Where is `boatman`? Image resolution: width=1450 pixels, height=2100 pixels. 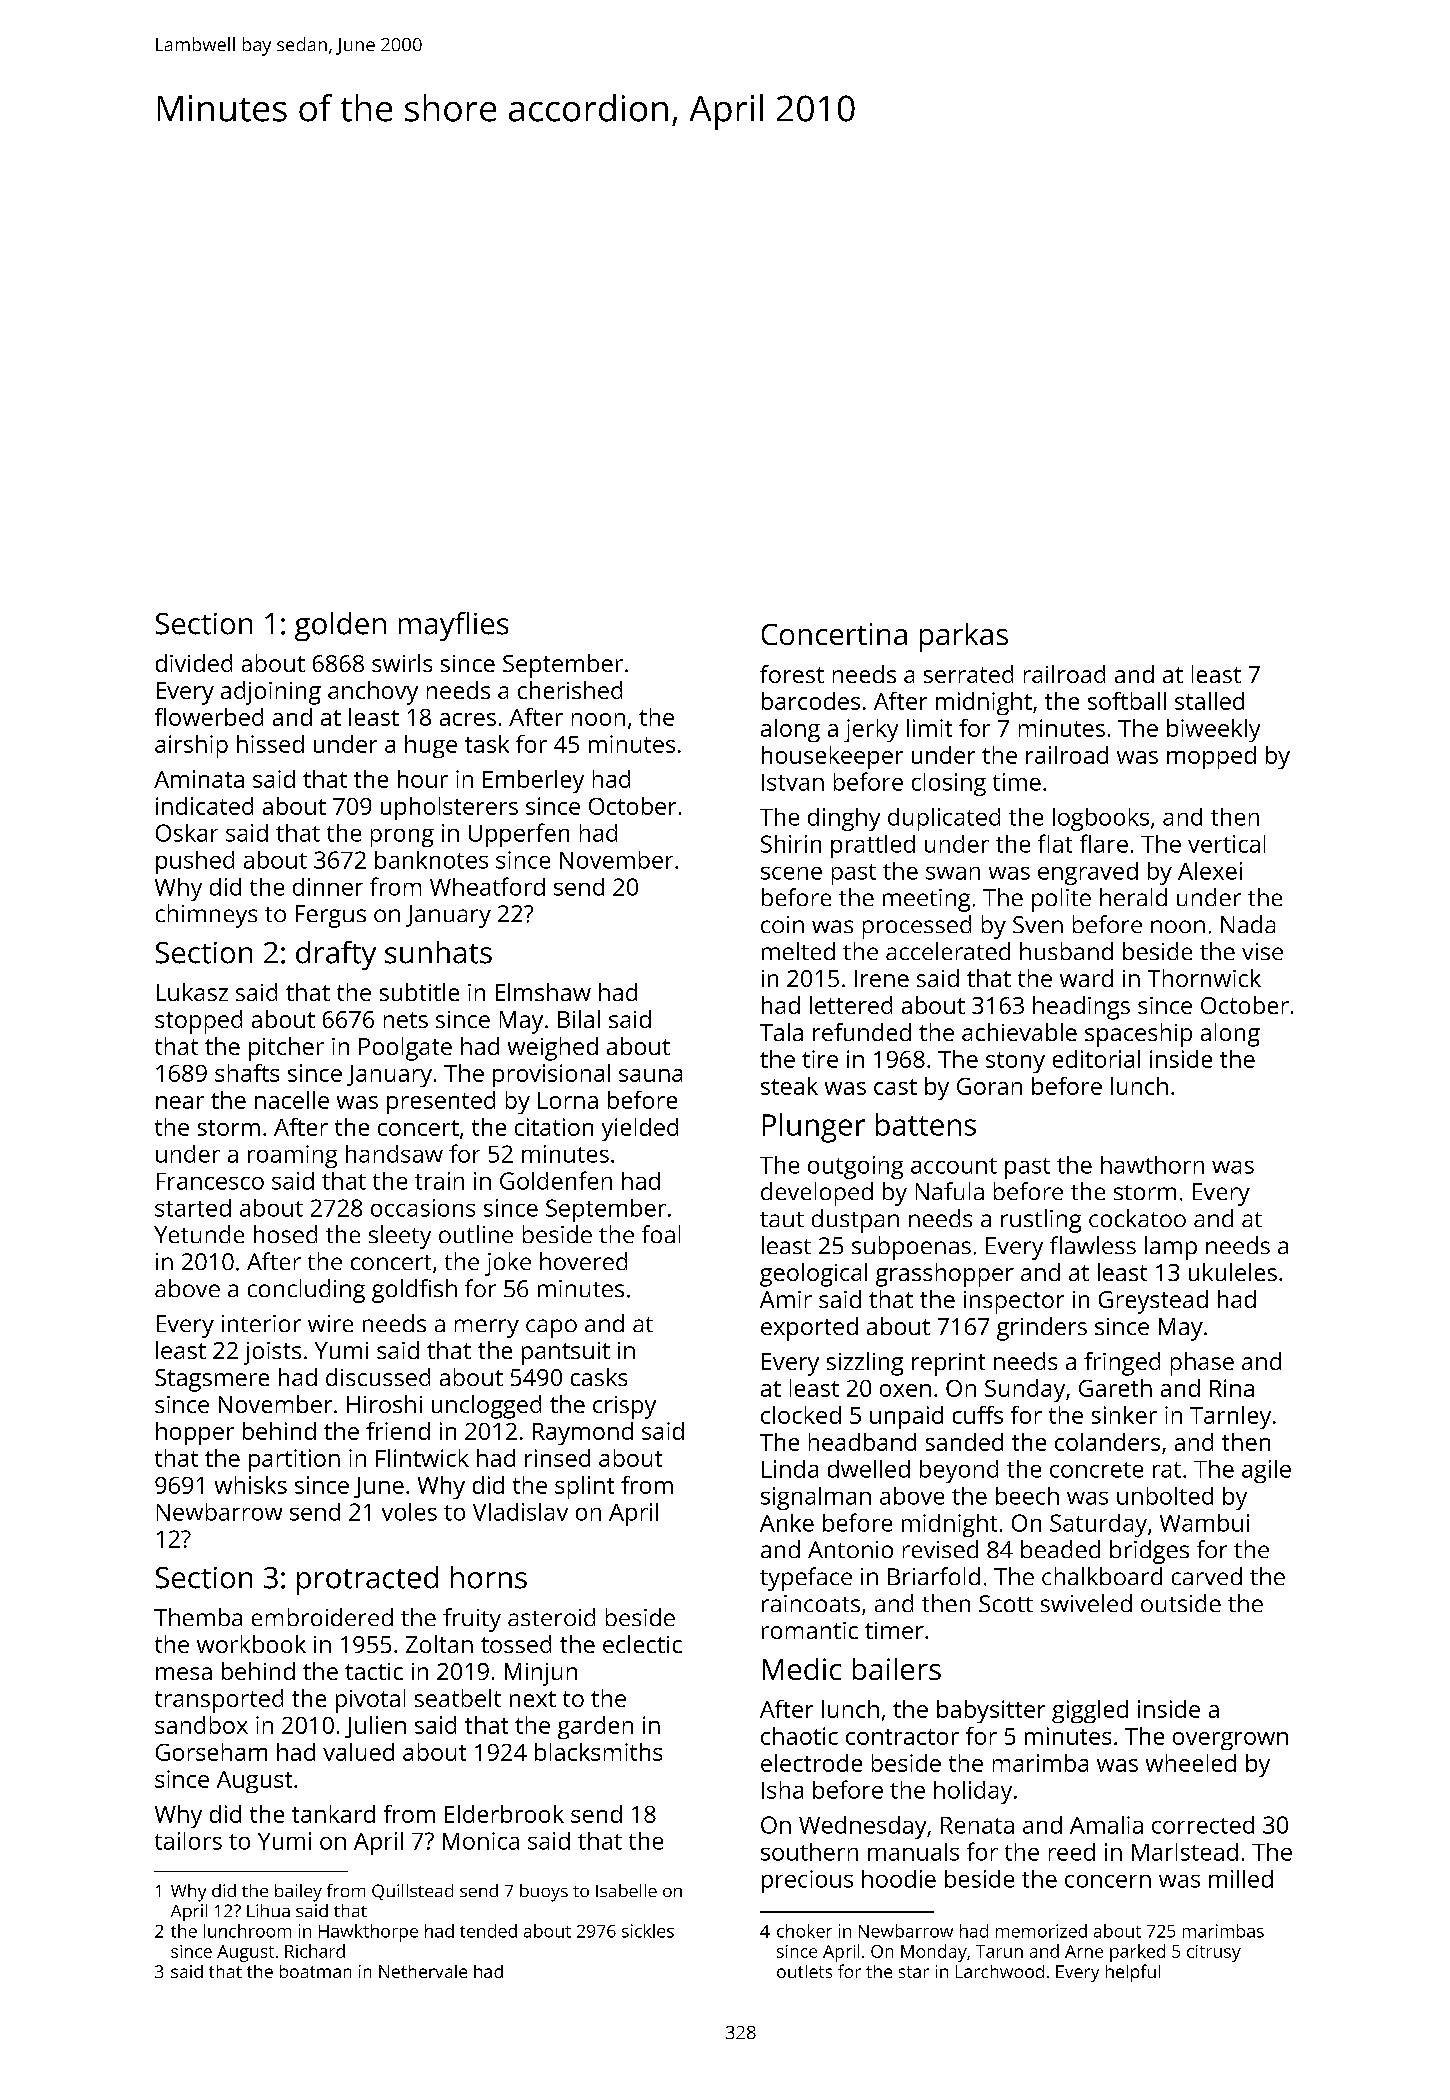
boatman is located at coordinates (315, 1971).
